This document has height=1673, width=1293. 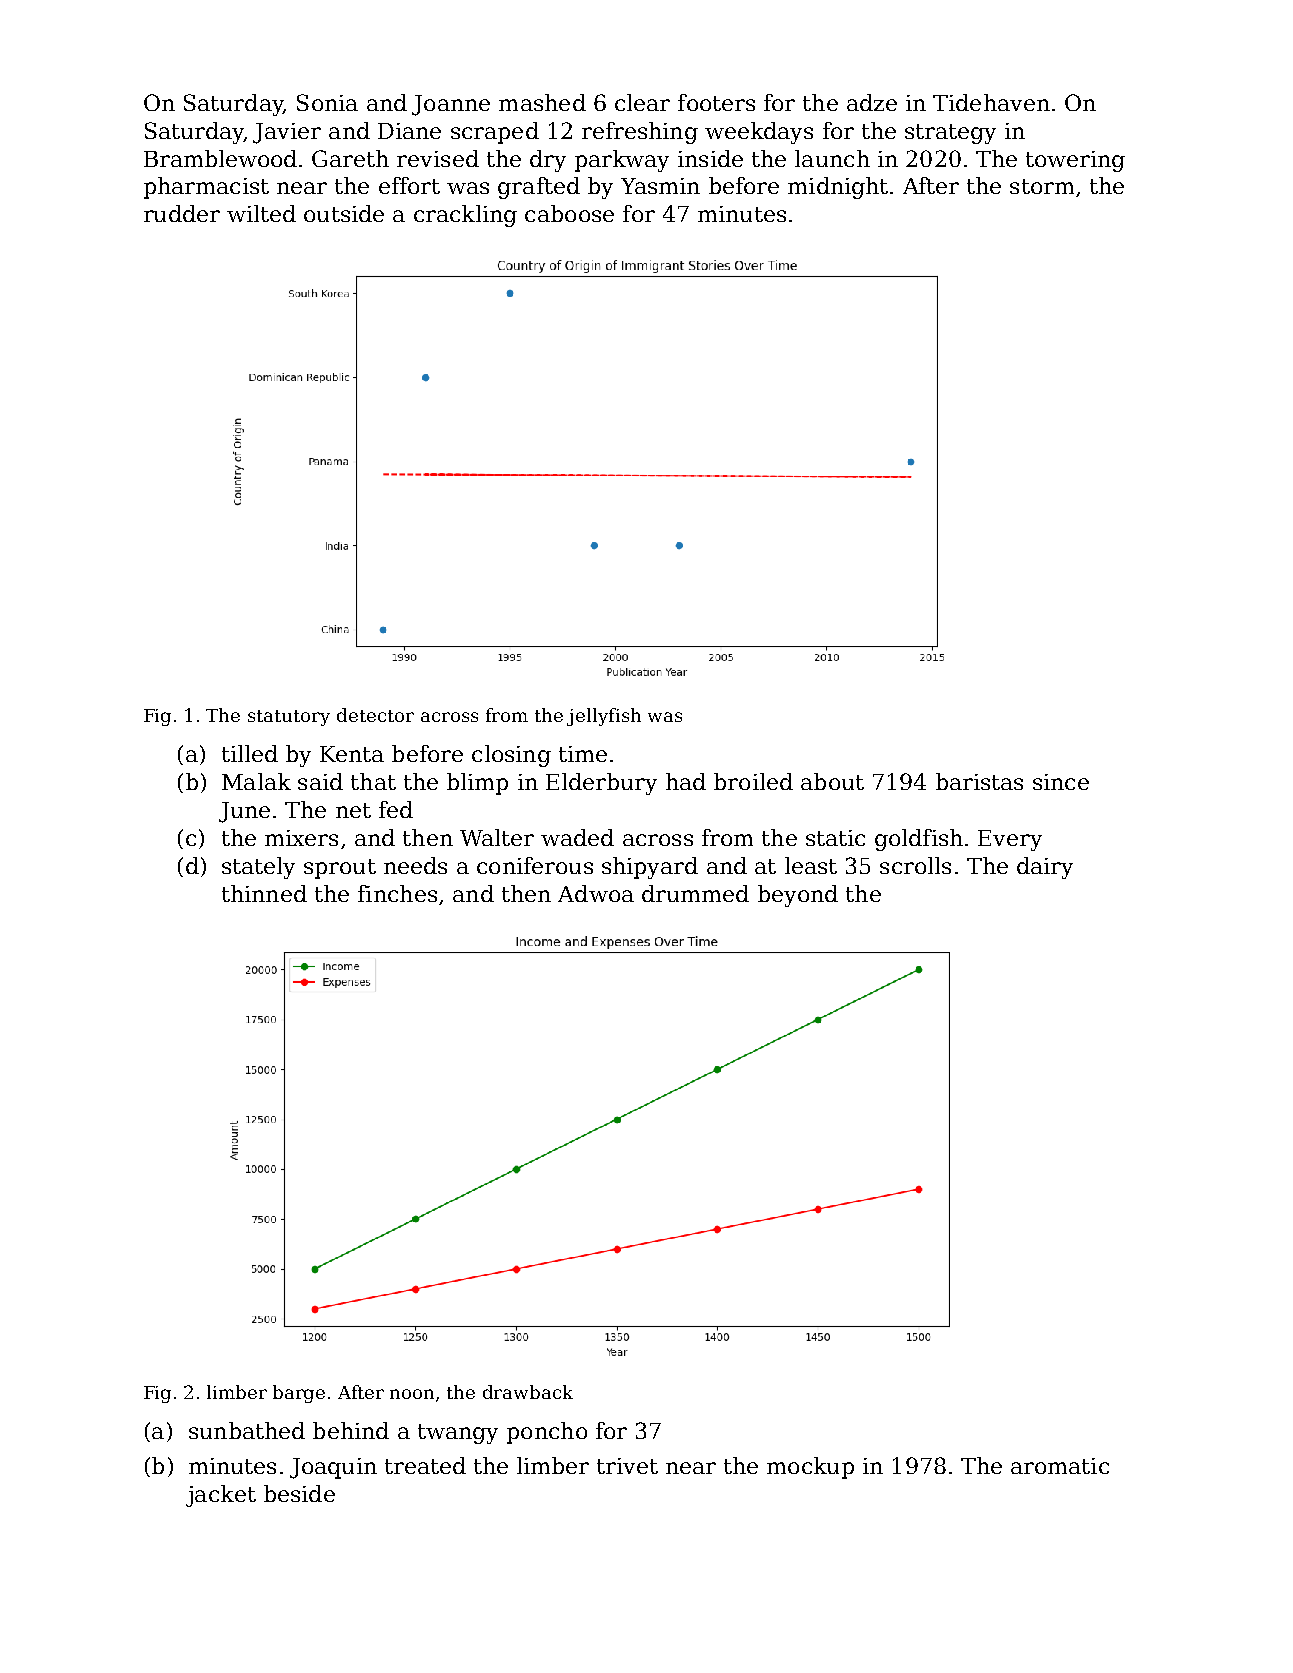 I want to click on dairy, so click(x=1045, y=868).
